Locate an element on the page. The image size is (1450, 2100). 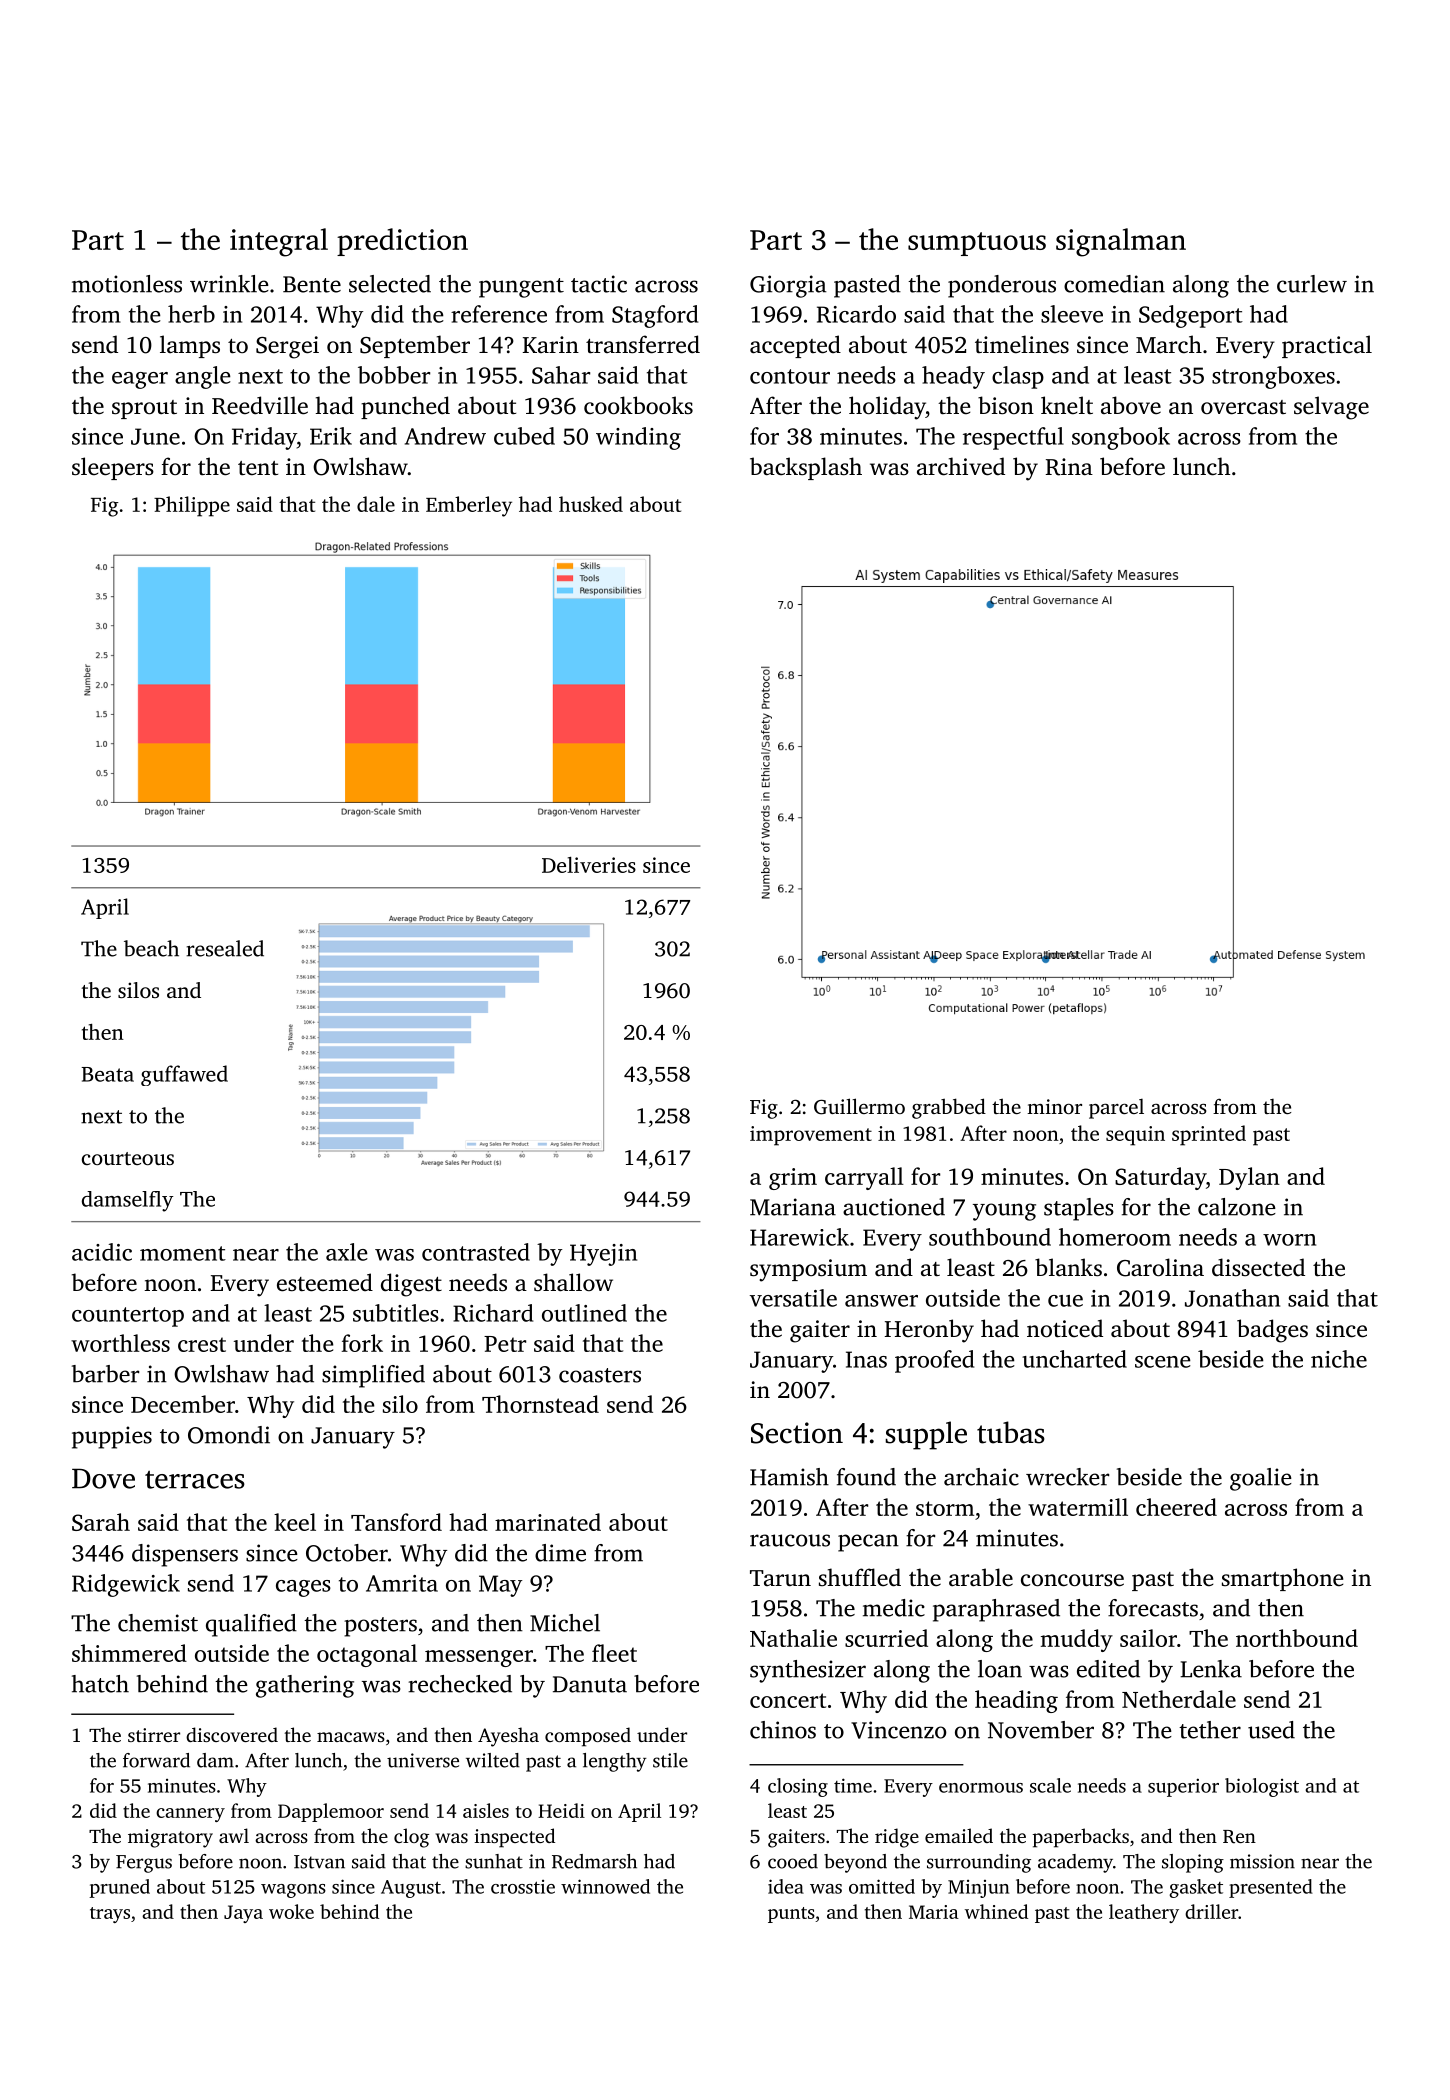
Tansford is located at coordinates (396, 1522).
